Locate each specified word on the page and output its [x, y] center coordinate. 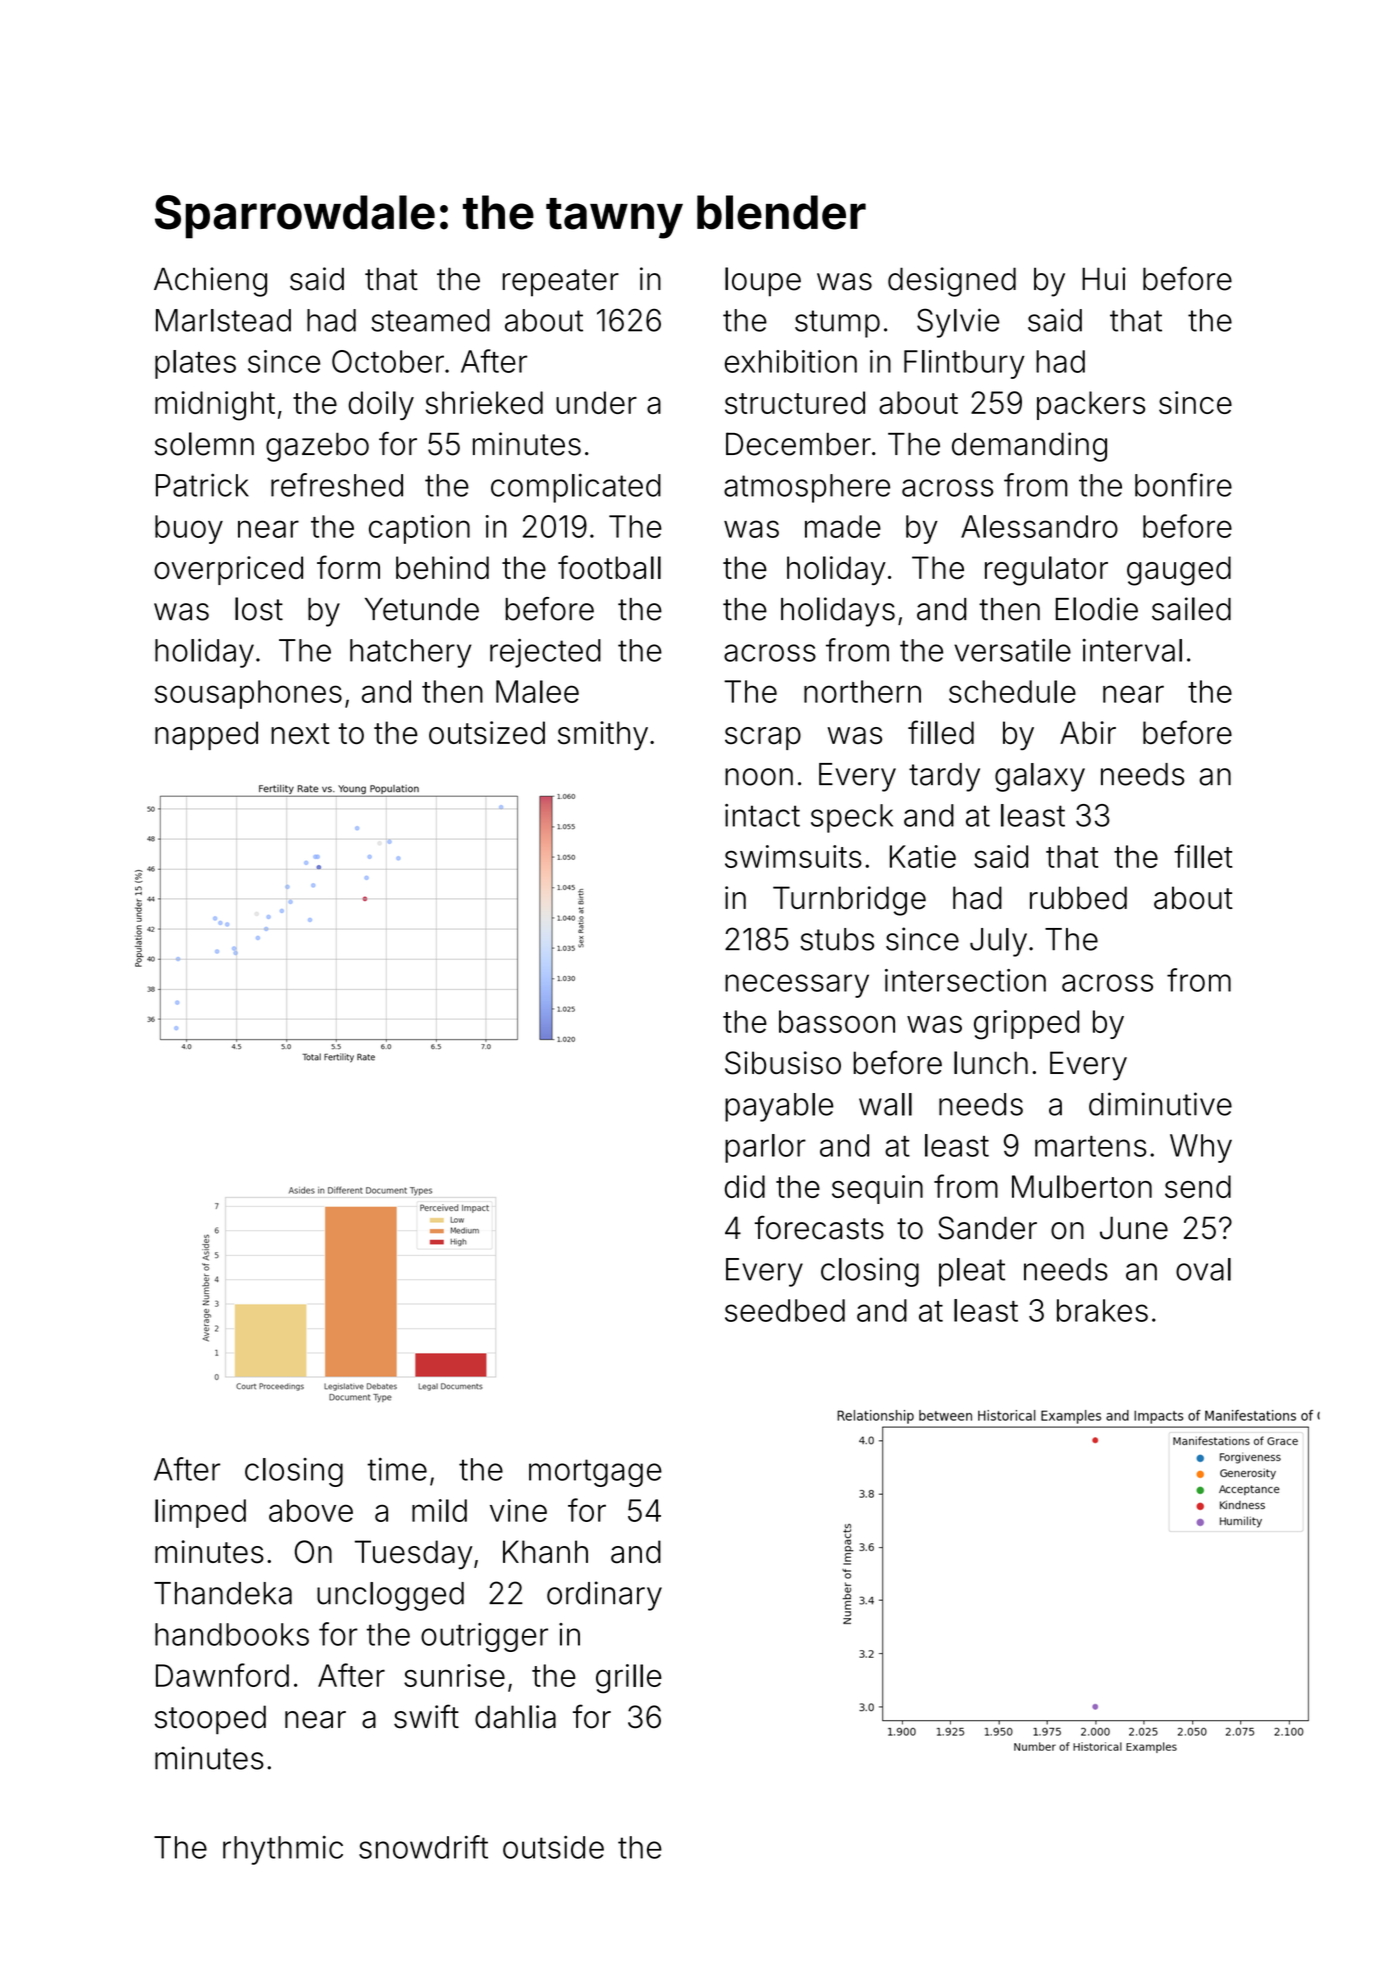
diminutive [1160, 1104]
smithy [603, 735]
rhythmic [283, 1850]
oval [1203, 1269]
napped [206, 735]
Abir [1088, 732]
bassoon [837, 1021]
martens [1091, 1146]
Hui [1104, 279]
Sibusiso [783, 1063]
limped [200, 1513]
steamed [430, 320]
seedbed [785, 1310]
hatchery [411, 653]
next [300, 734]
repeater [561, 283]
